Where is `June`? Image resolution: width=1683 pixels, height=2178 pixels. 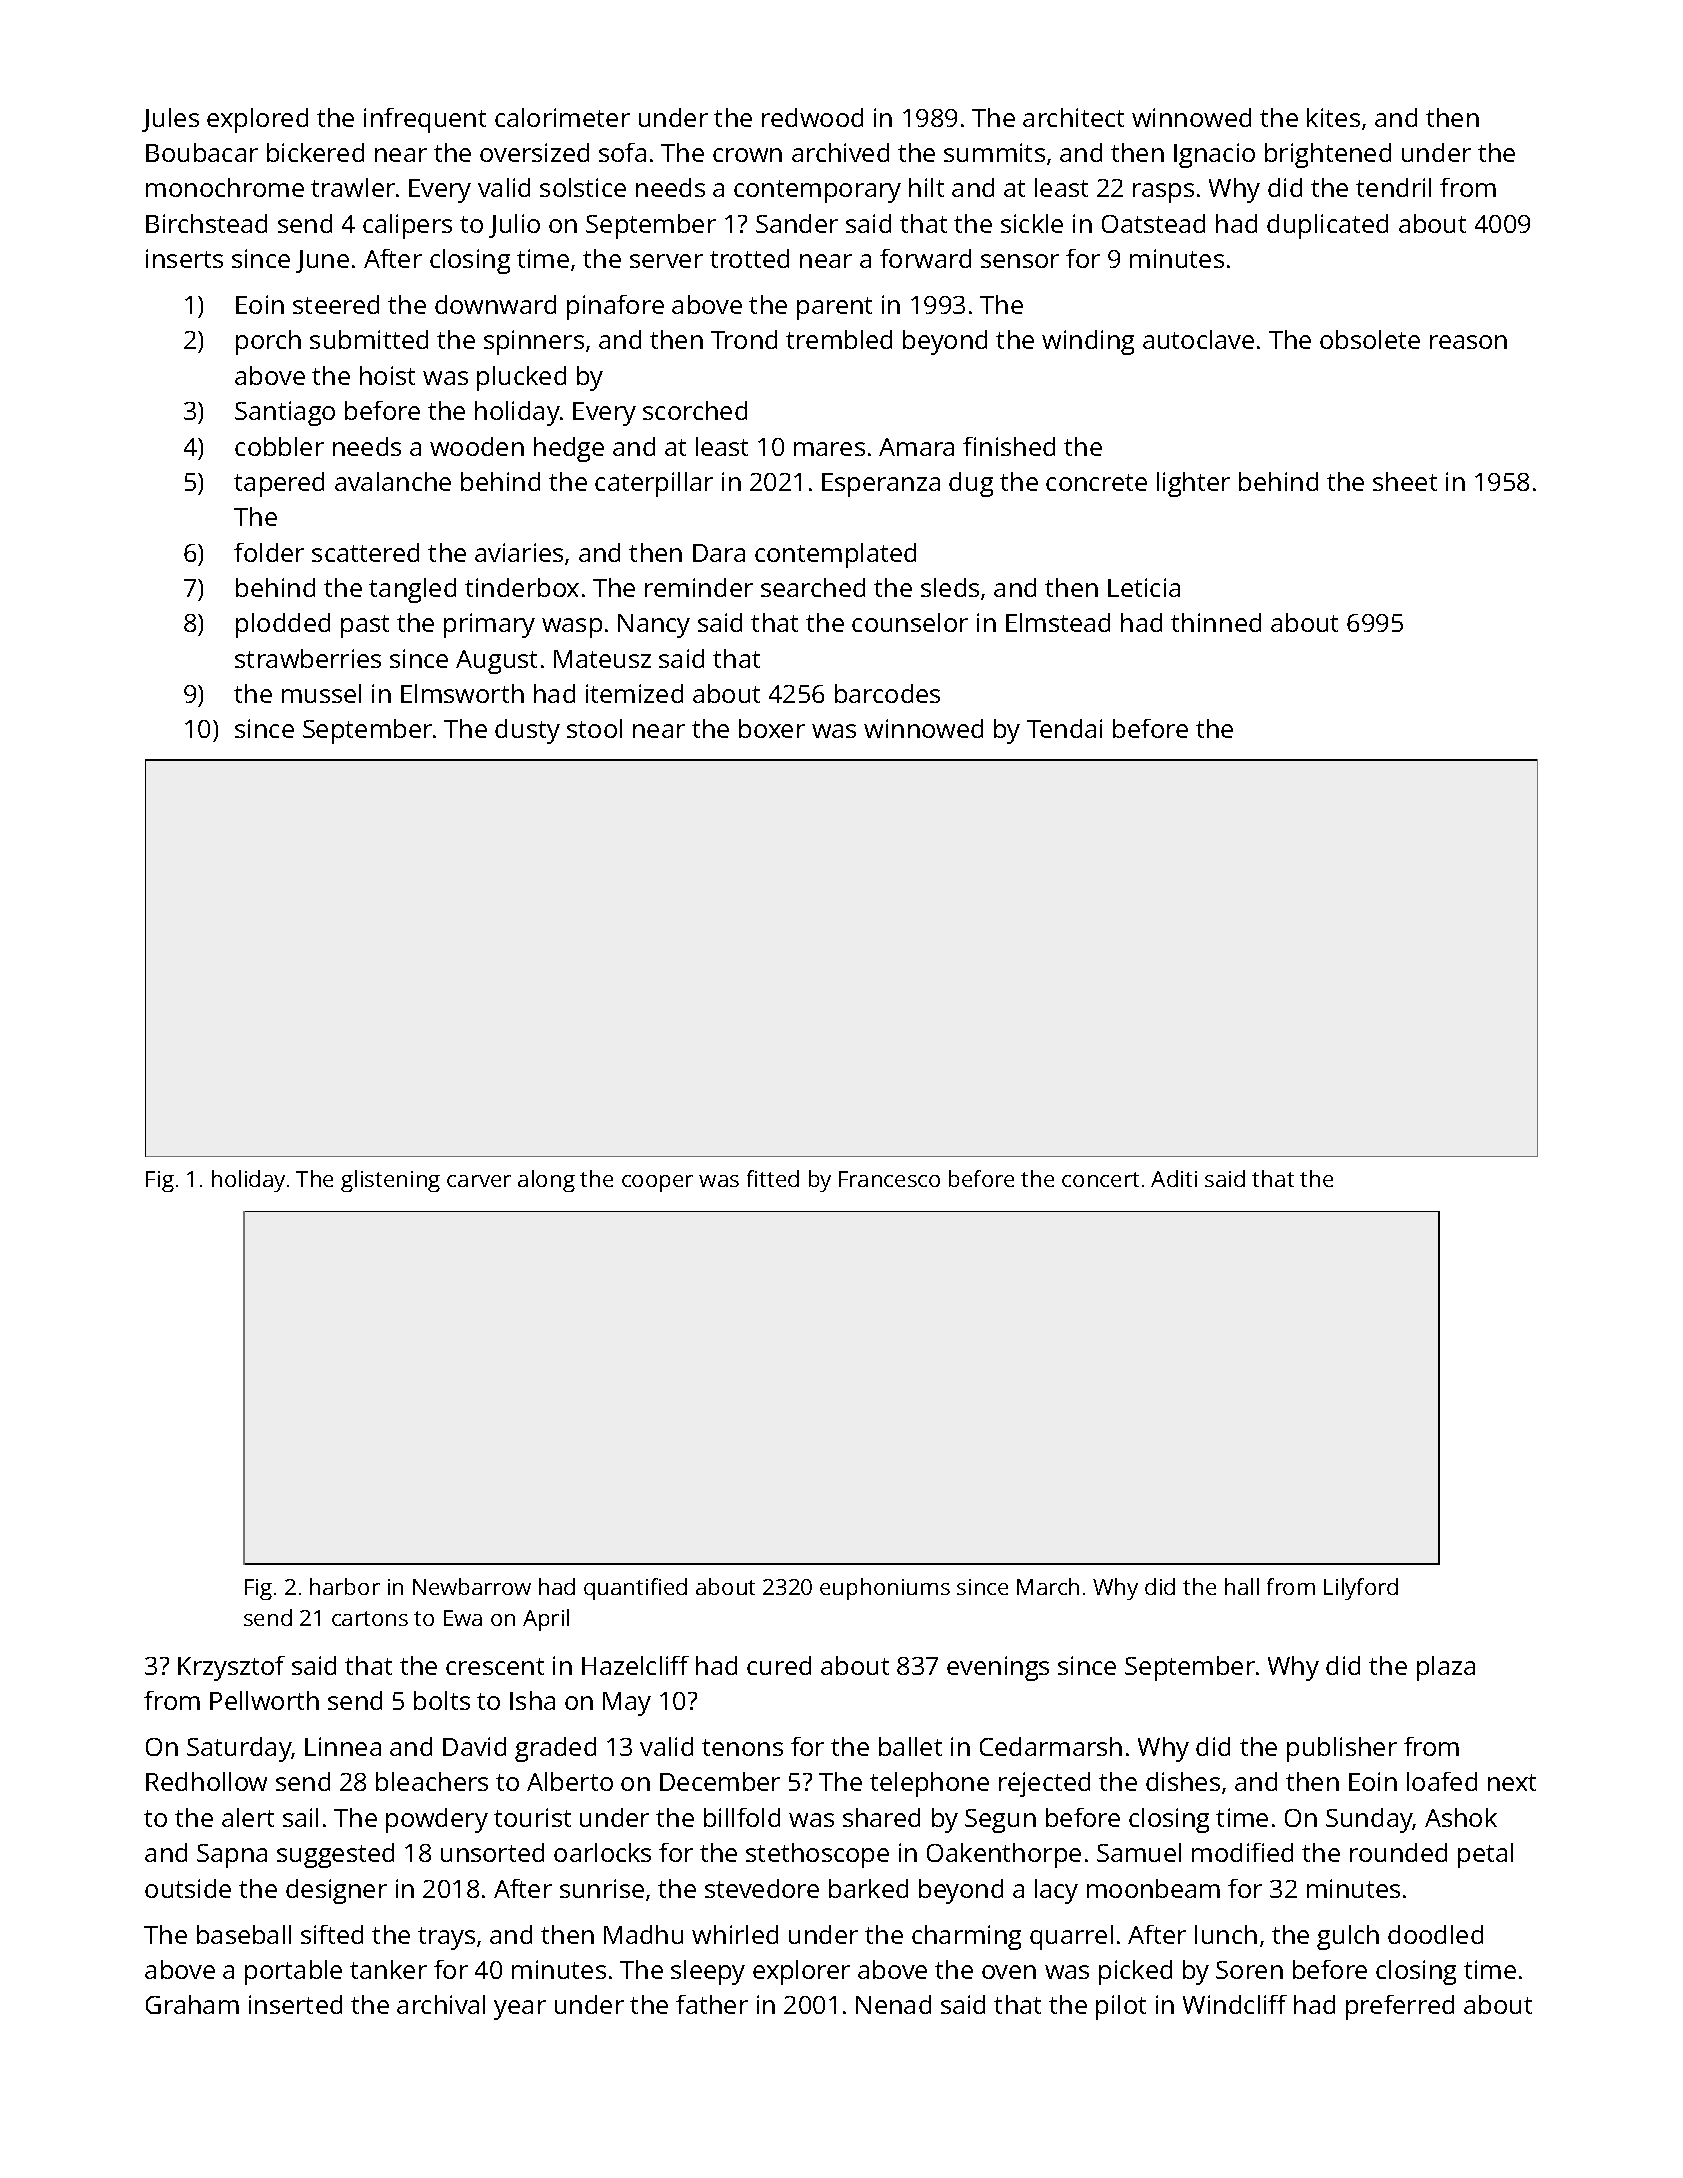 June is located at coordinates (322, 261).
